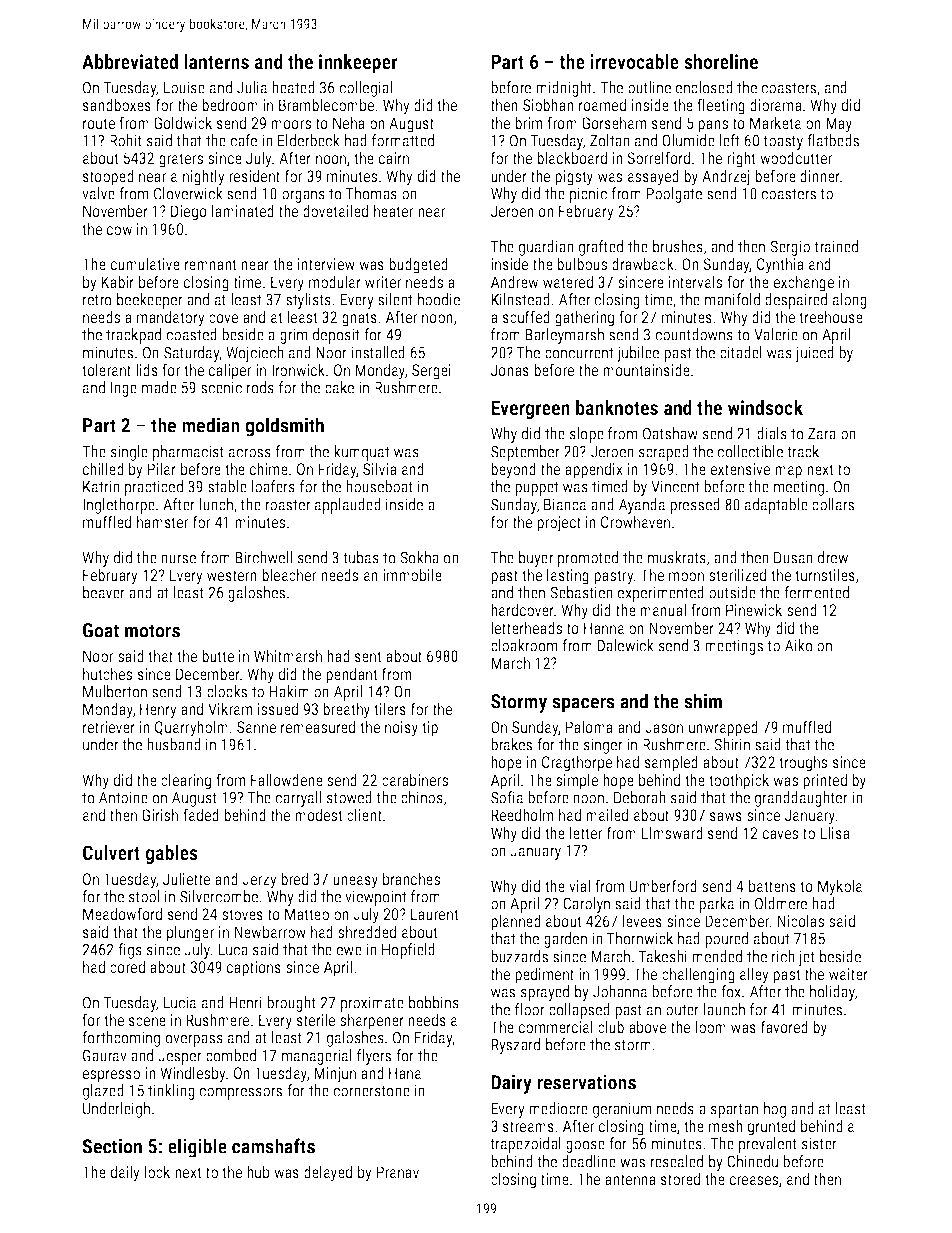 The width and height of the image is (952, 1233). Describe the element at coordinates (103, 1092) in the image. I see `glazed` at that location.
